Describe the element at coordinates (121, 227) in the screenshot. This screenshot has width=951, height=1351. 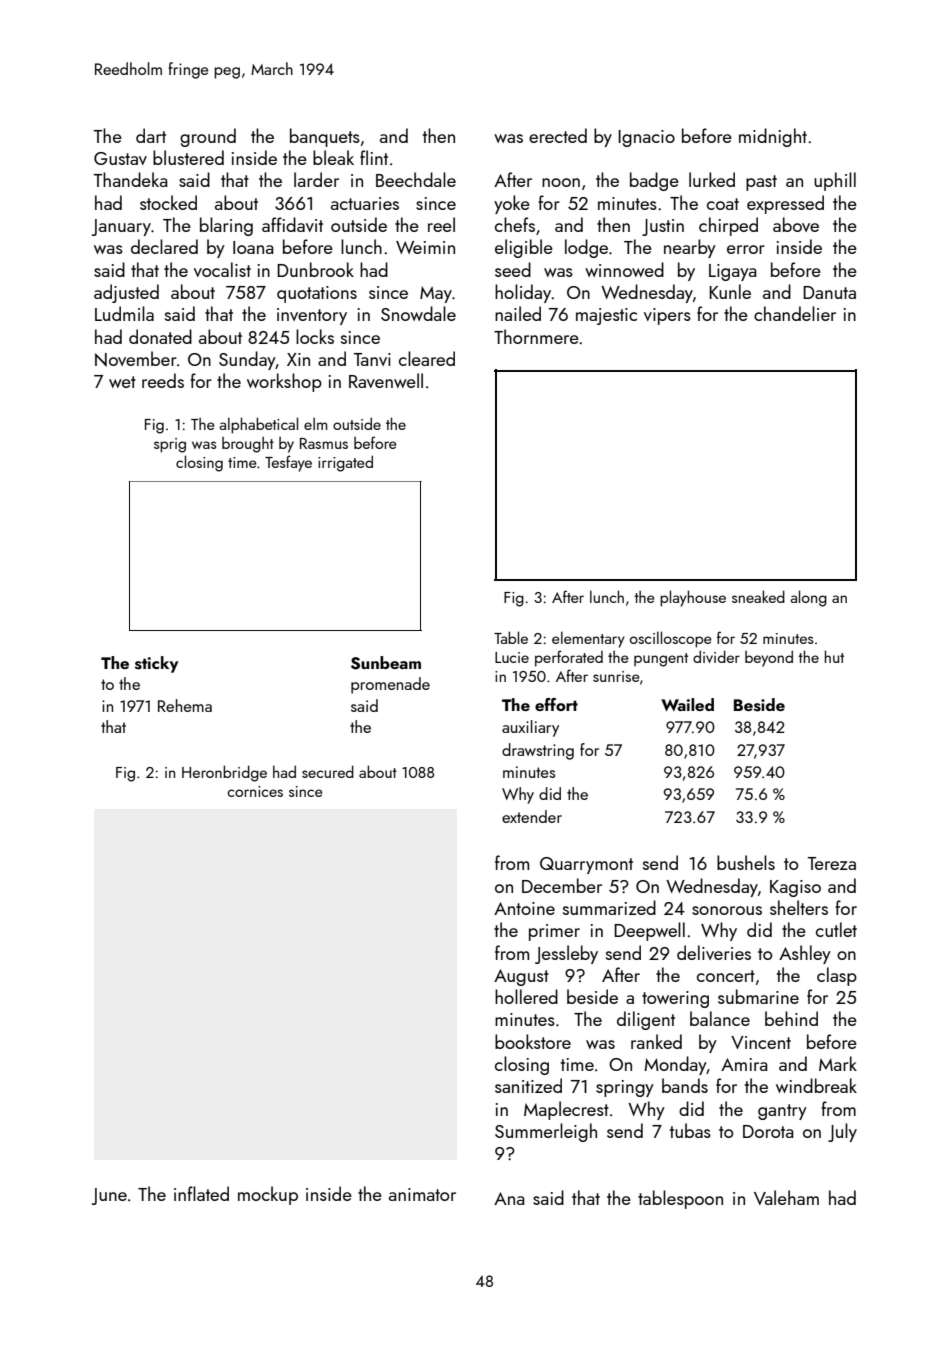
I see `January` at that location.
